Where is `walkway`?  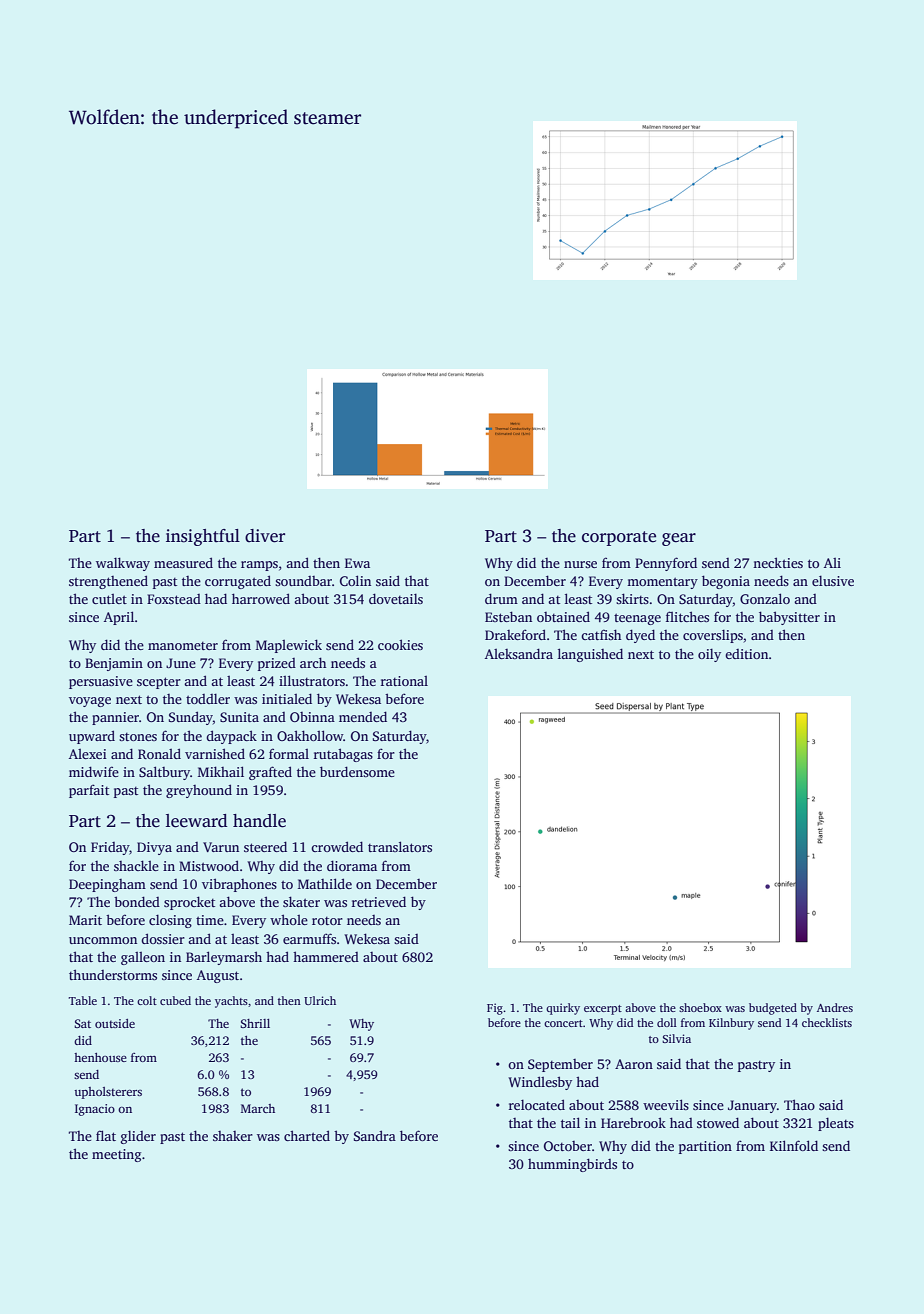 walkway is located at coordinates (123, 564).
